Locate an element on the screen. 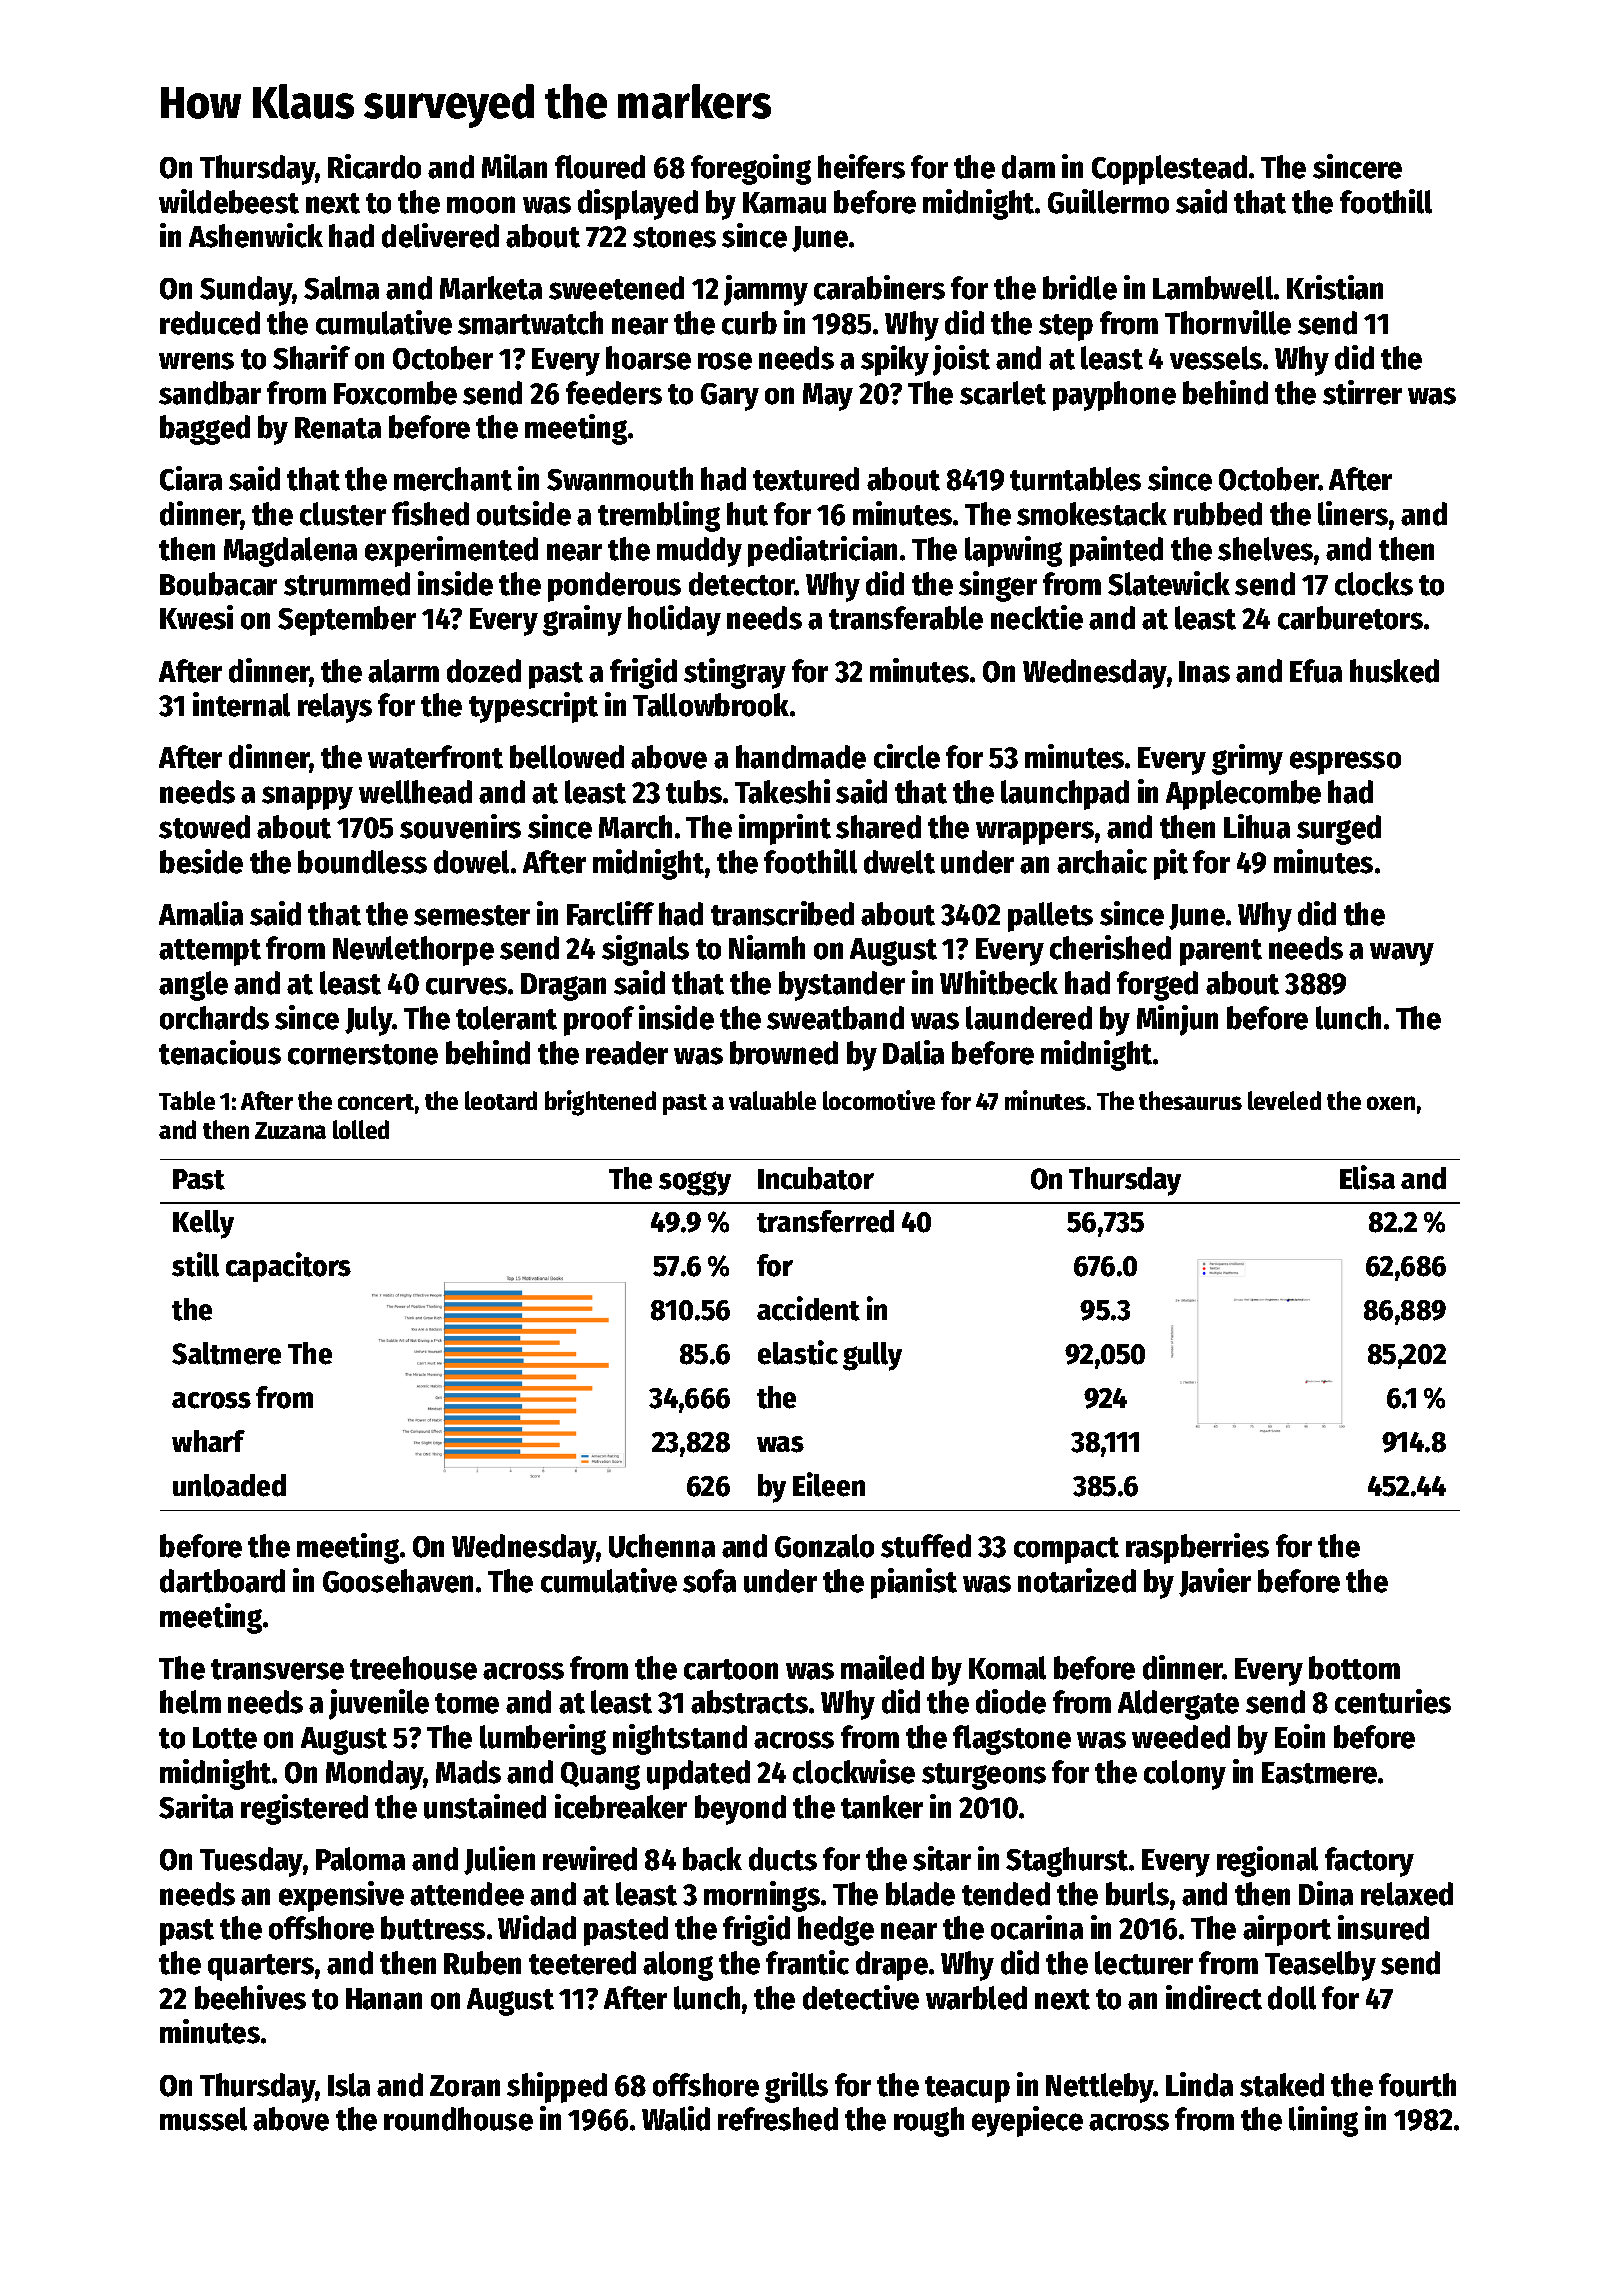 This screenshot has height=2292, width=1620. Copplestead is located at coordinates (1169, 170).
